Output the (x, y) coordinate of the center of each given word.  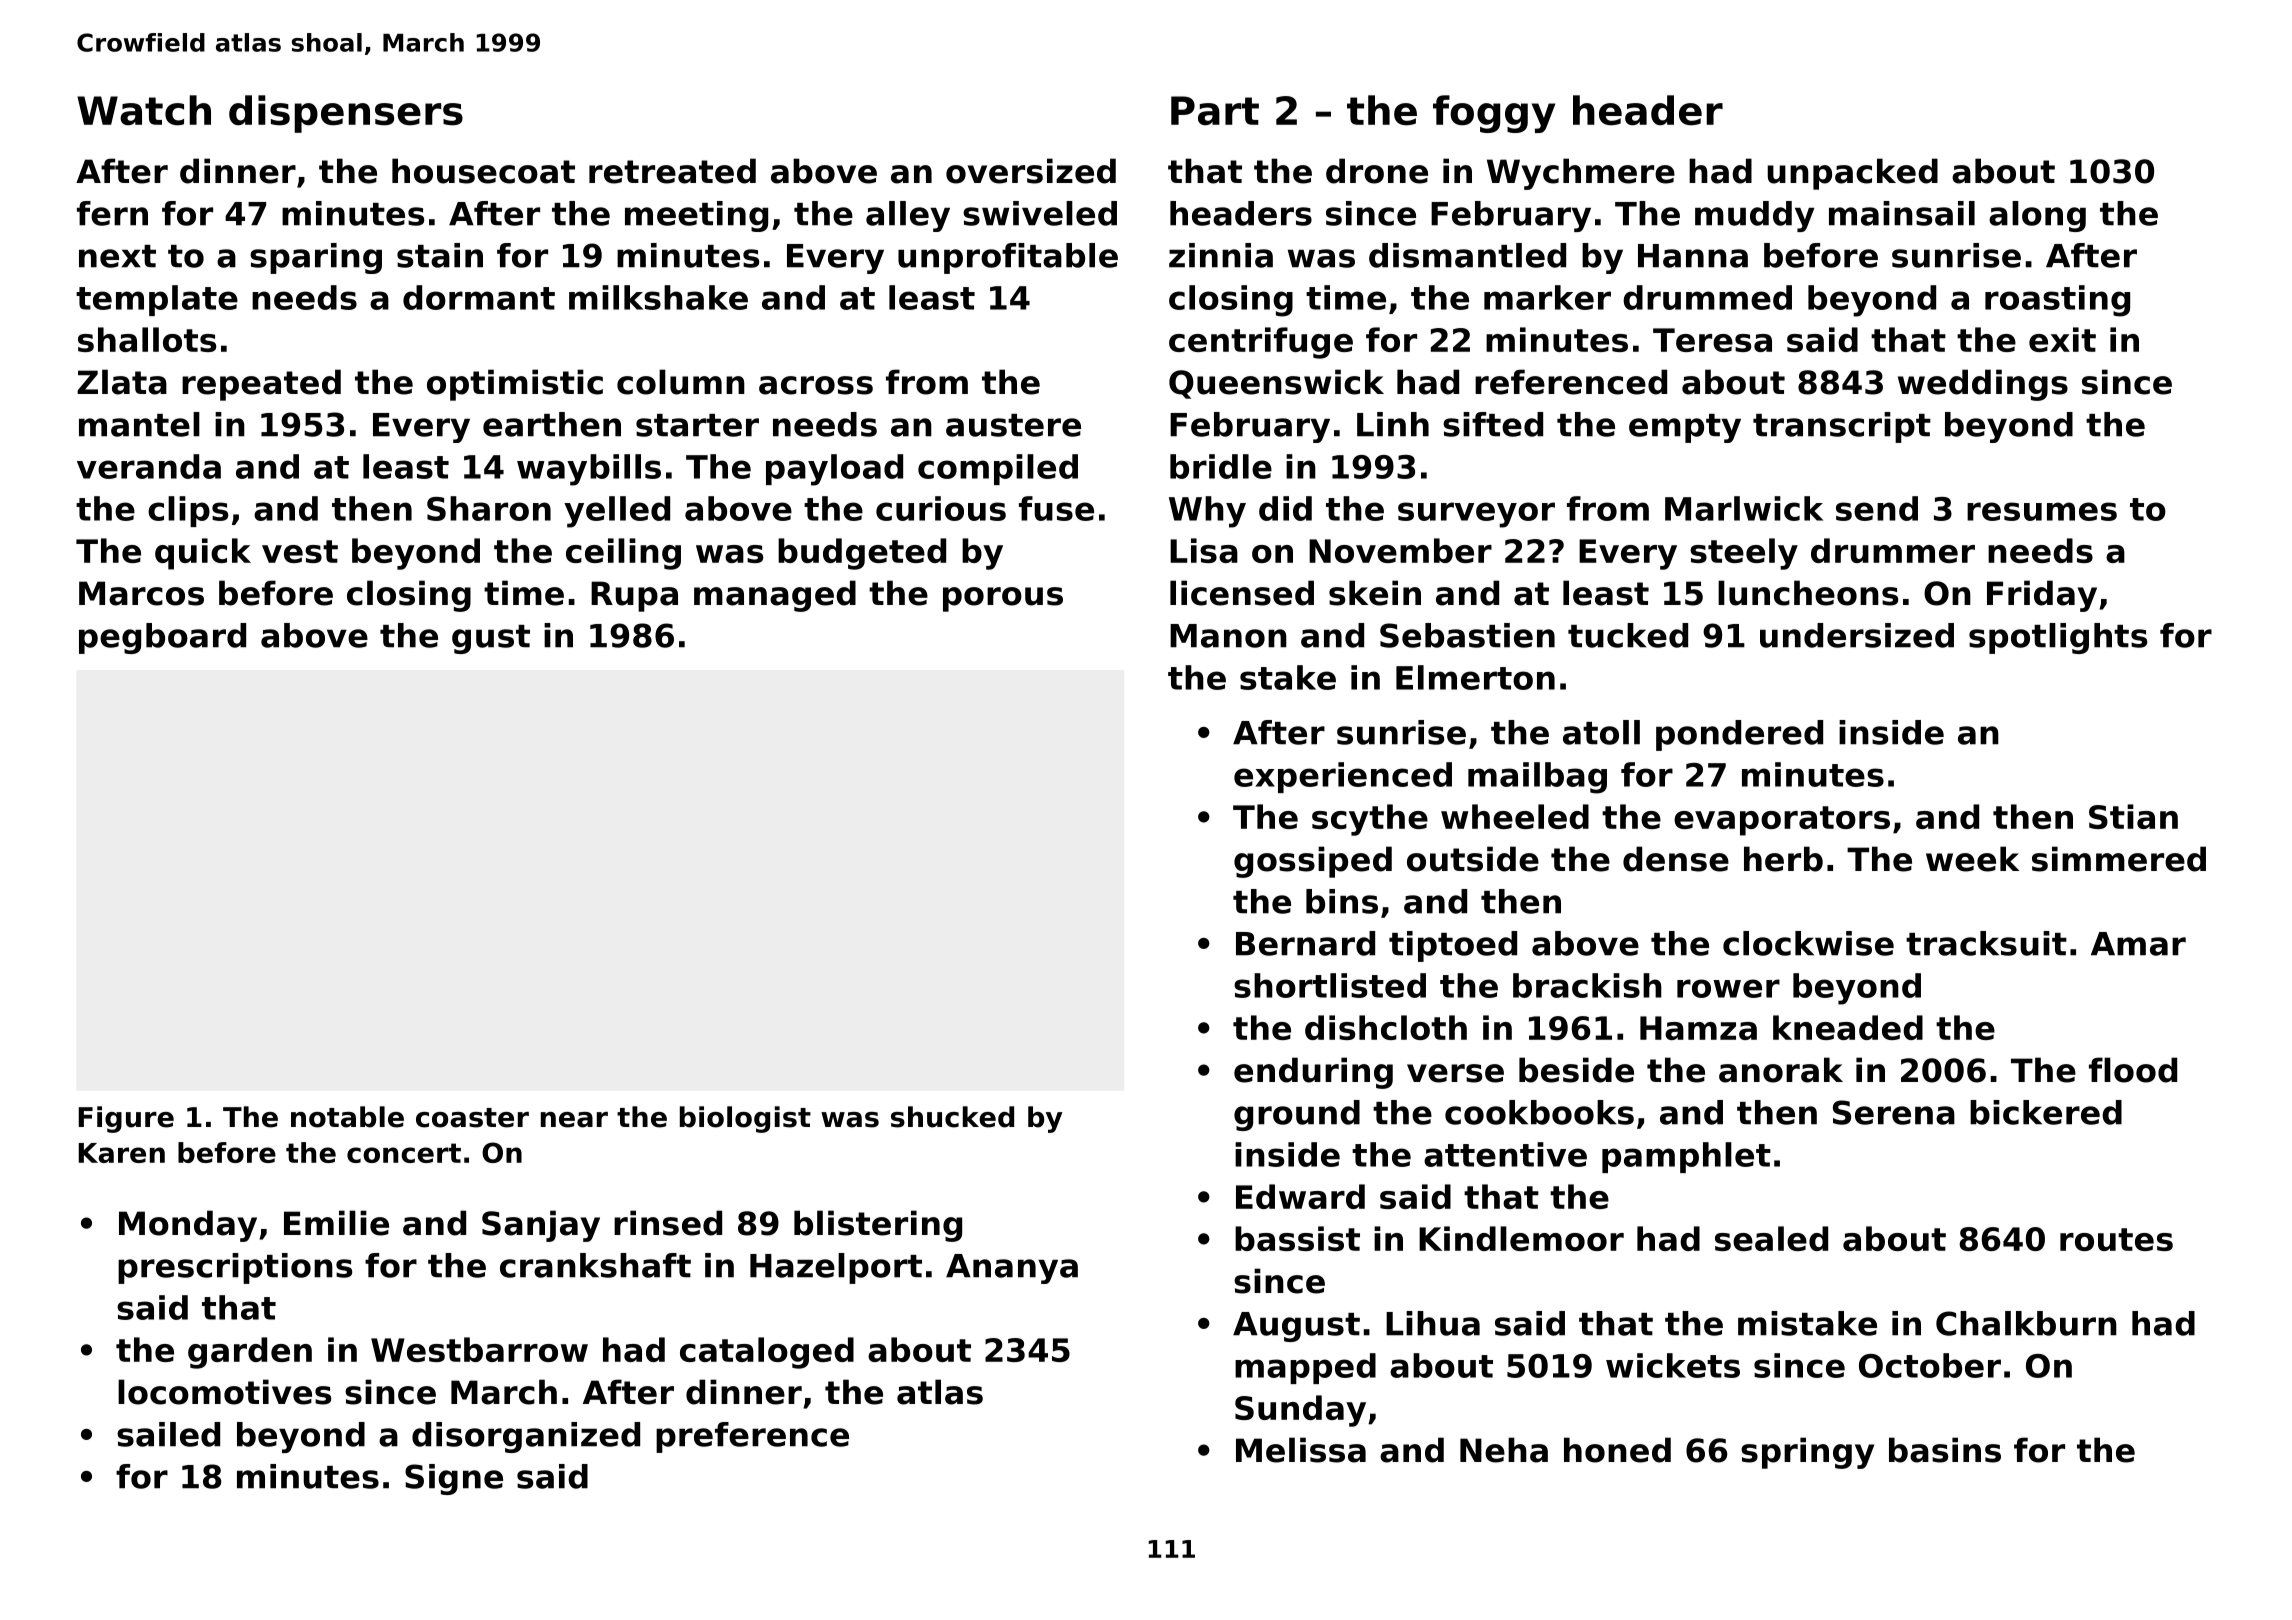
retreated (672, 171)
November (1400, 550)
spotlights (2058, 638)
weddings (1983, 385)
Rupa (634, 596)
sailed (168, 1434)
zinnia (1221, 255)
